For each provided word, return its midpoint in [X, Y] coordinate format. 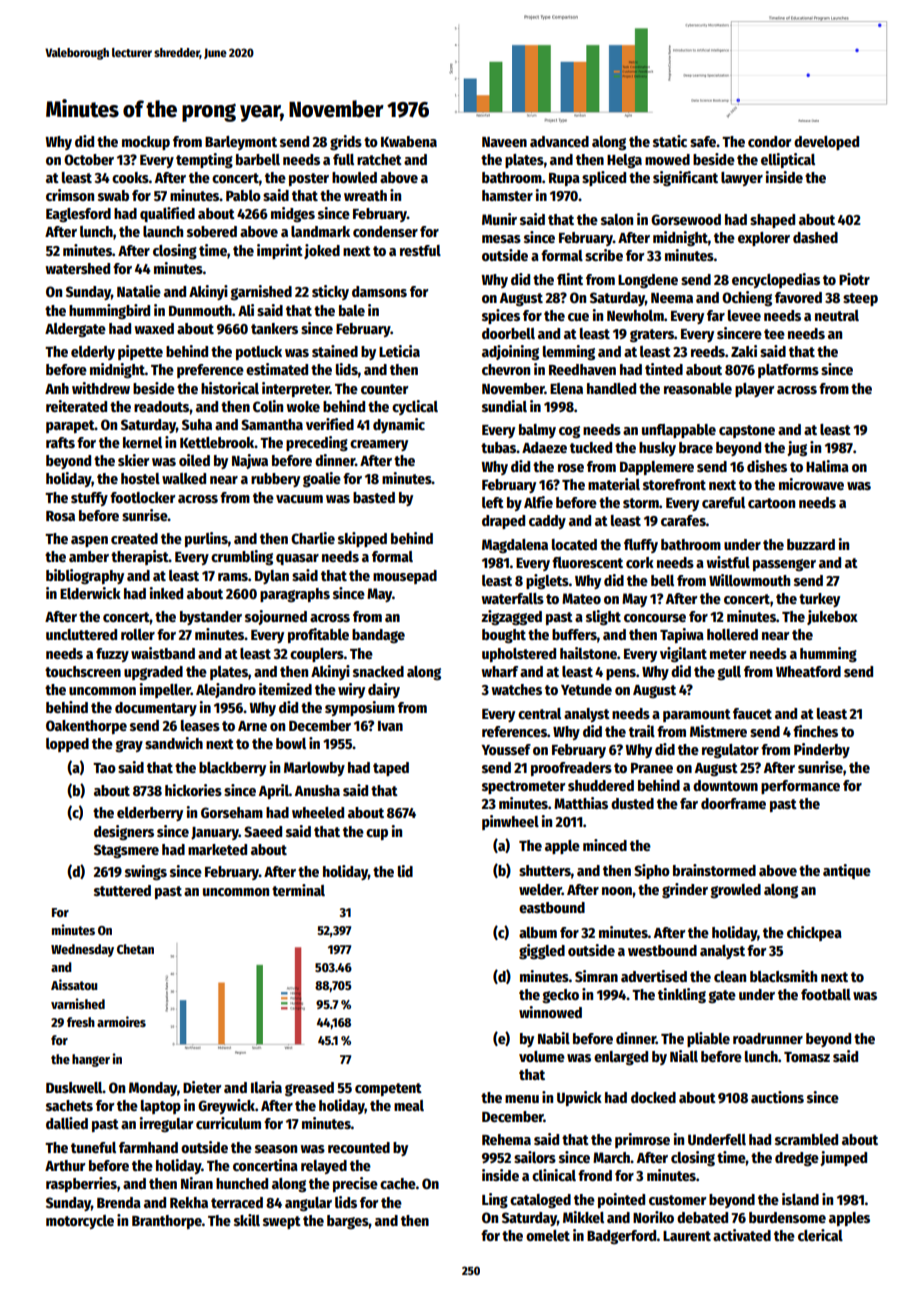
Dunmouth [200, 310]
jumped [843, 1158]
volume [542, 1056]
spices [501, 316]
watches [516, 689]
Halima [827, 466]
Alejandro [226, 690]
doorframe [733, 803]
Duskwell [74, 1087]
